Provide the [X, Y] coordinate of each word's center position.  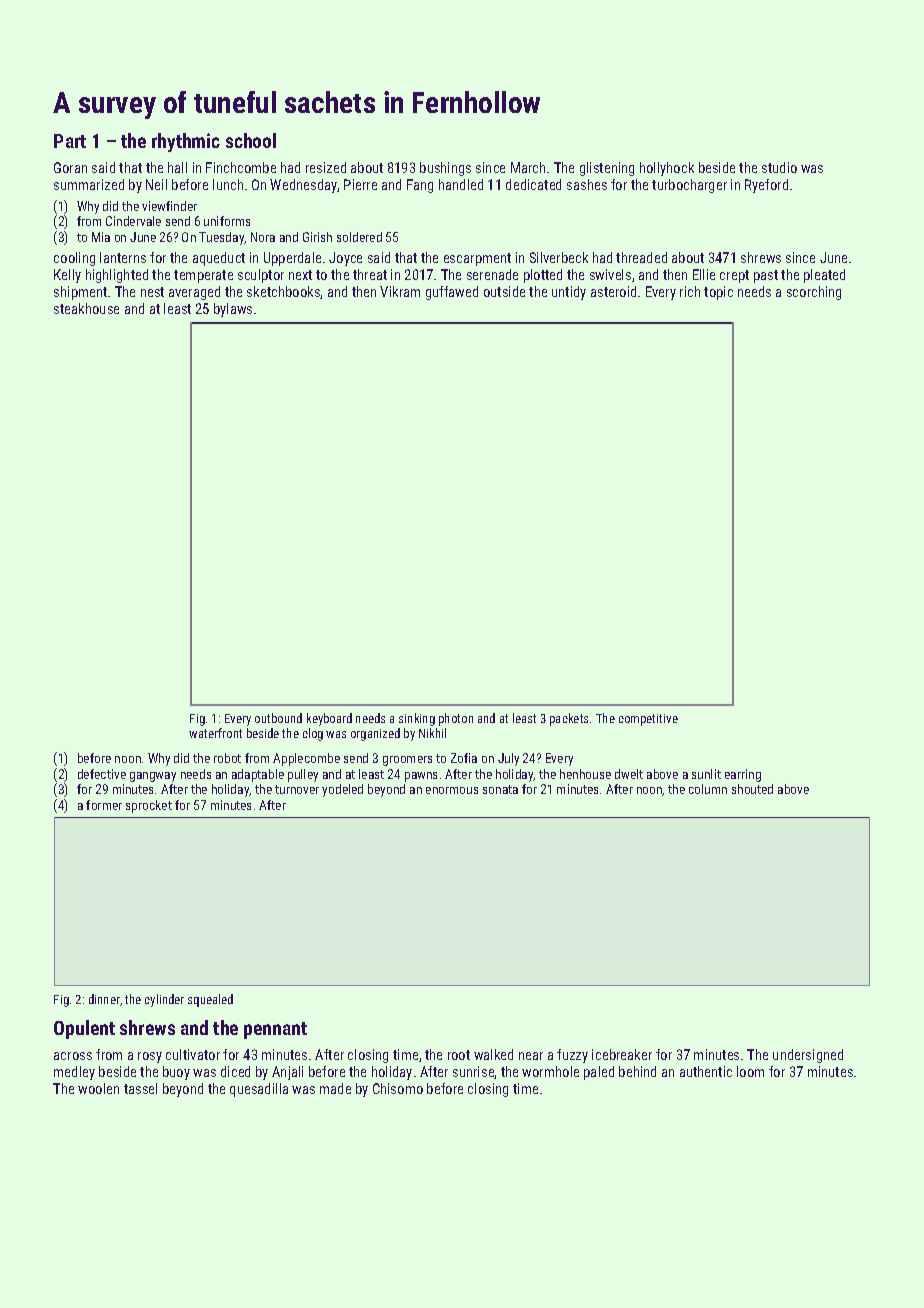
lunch [228, 184]
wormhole [550, 1071]
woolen [98, 1088]
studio [779, 167]
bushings [445, 169]
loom [750, 1071]
